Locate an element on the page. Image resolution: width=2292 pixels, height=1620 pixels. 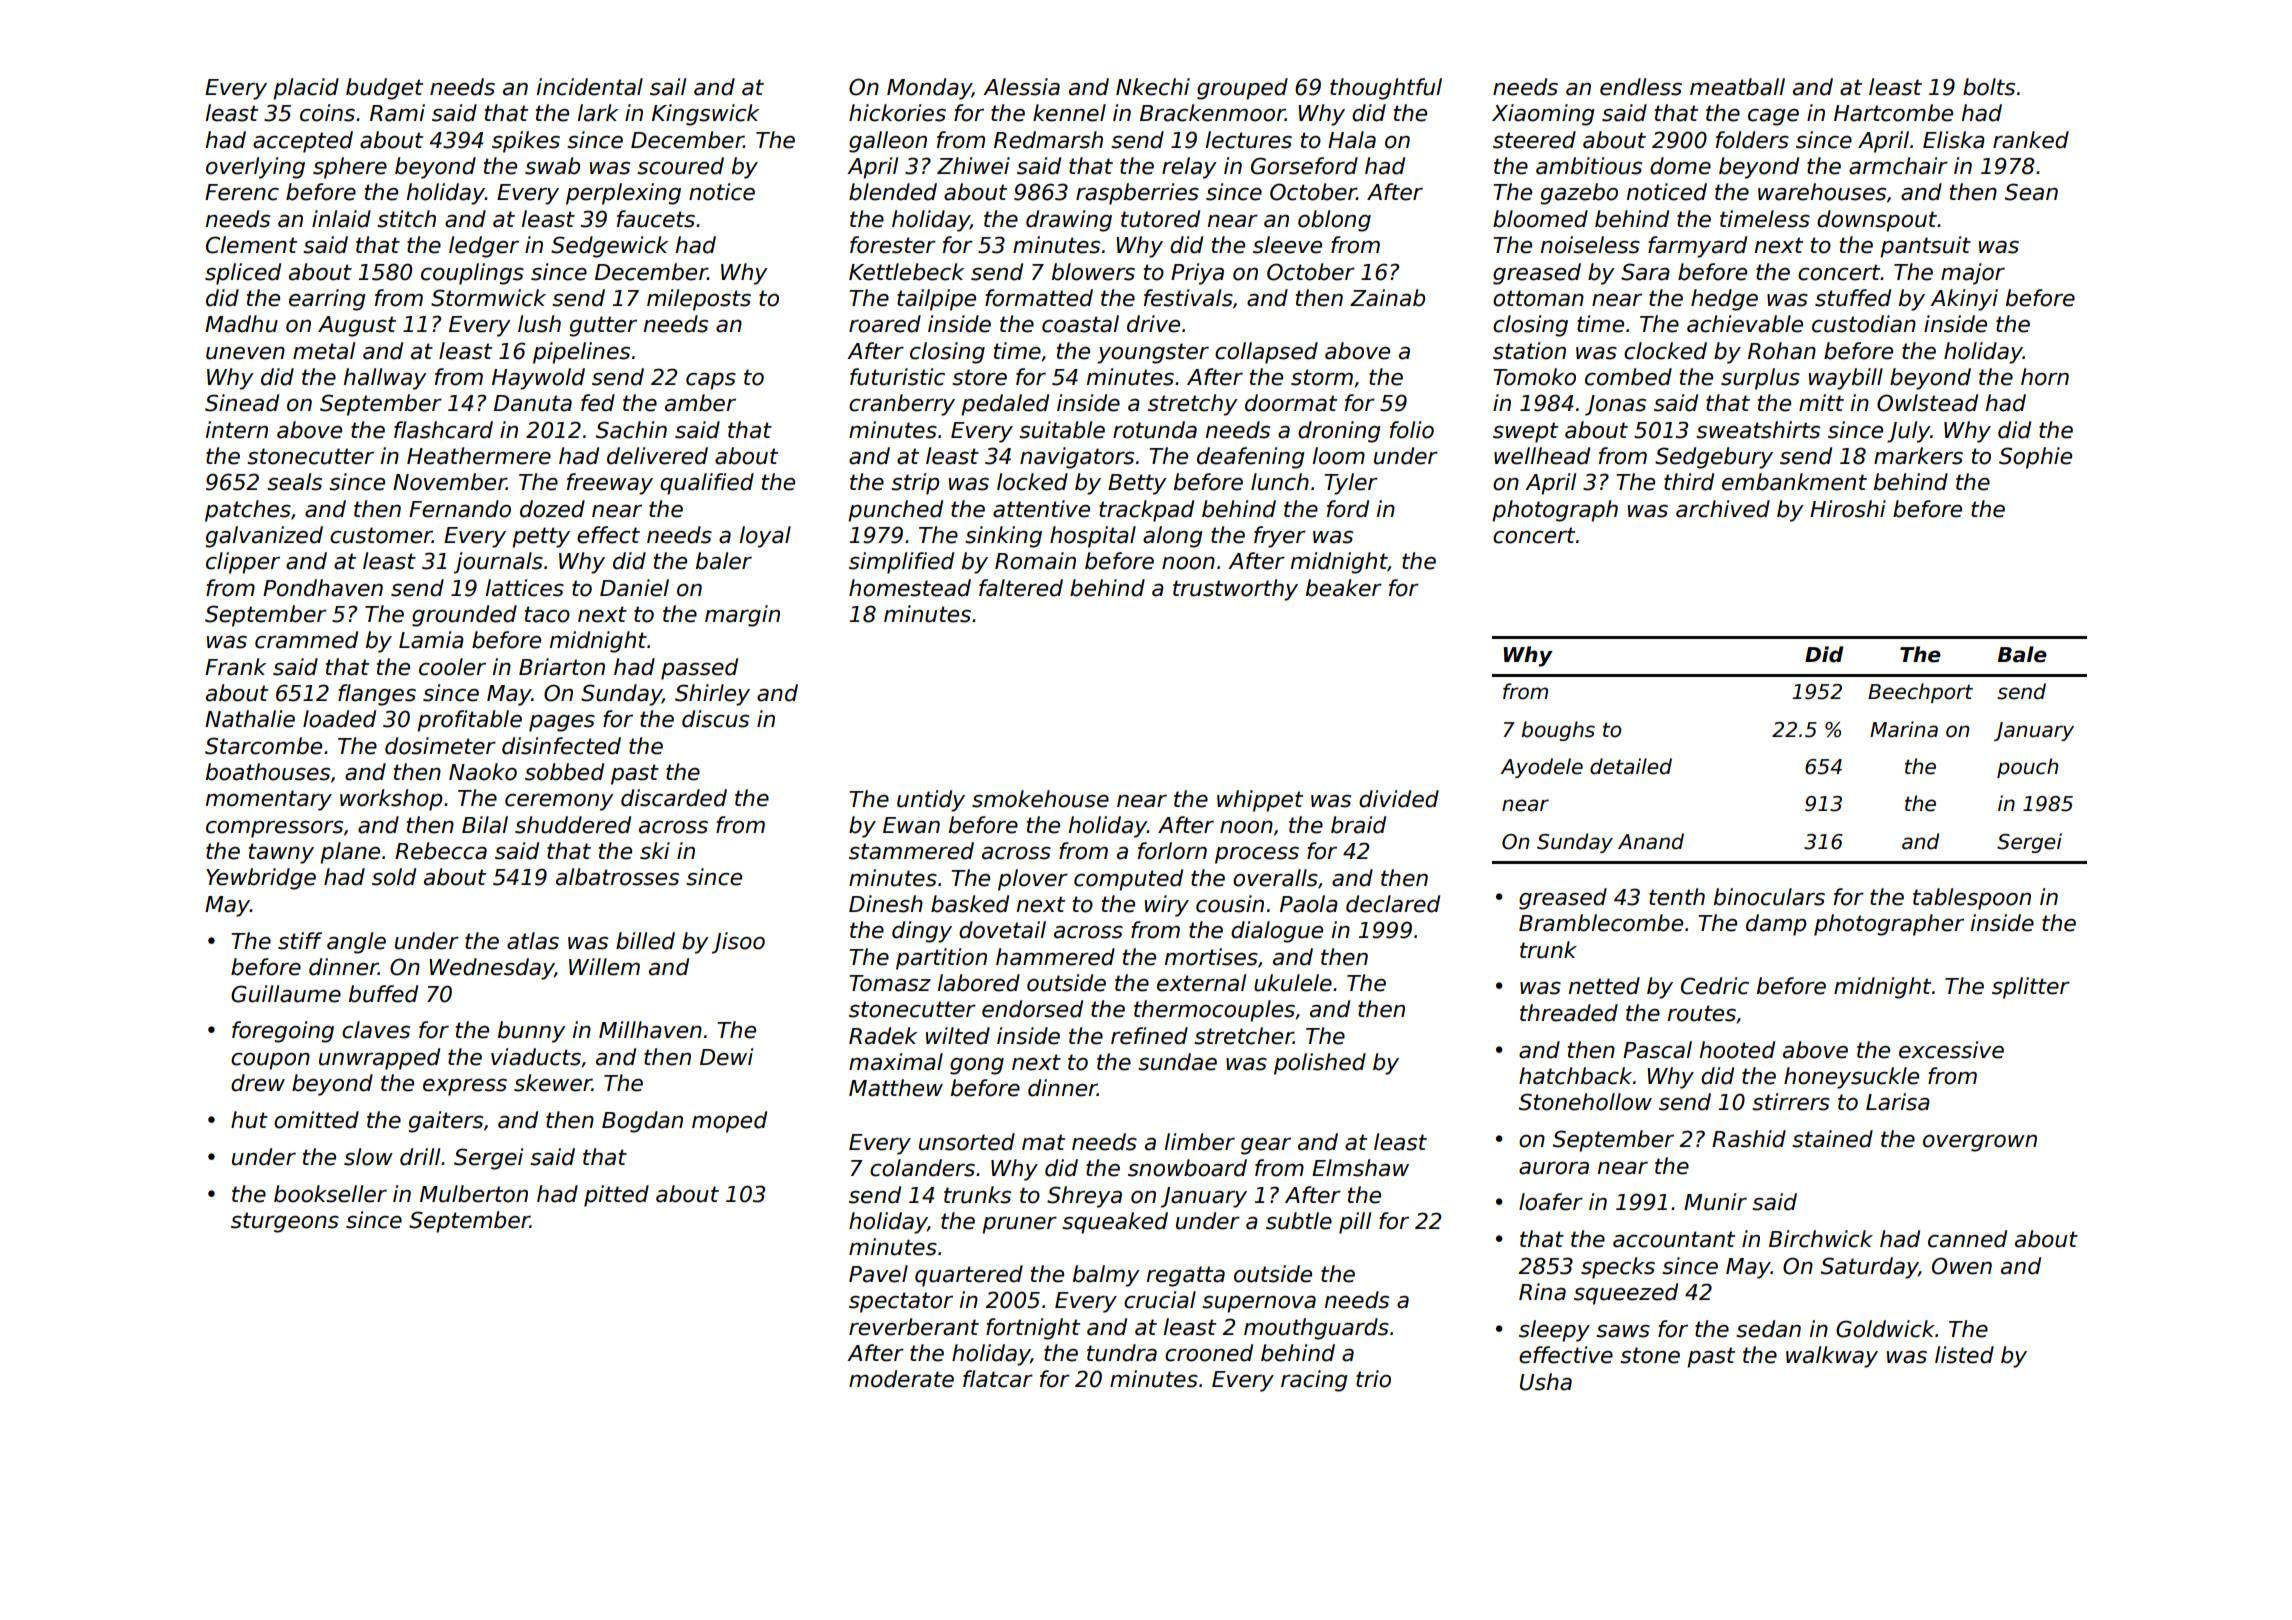
lark is located at coordinates (598, 113).
